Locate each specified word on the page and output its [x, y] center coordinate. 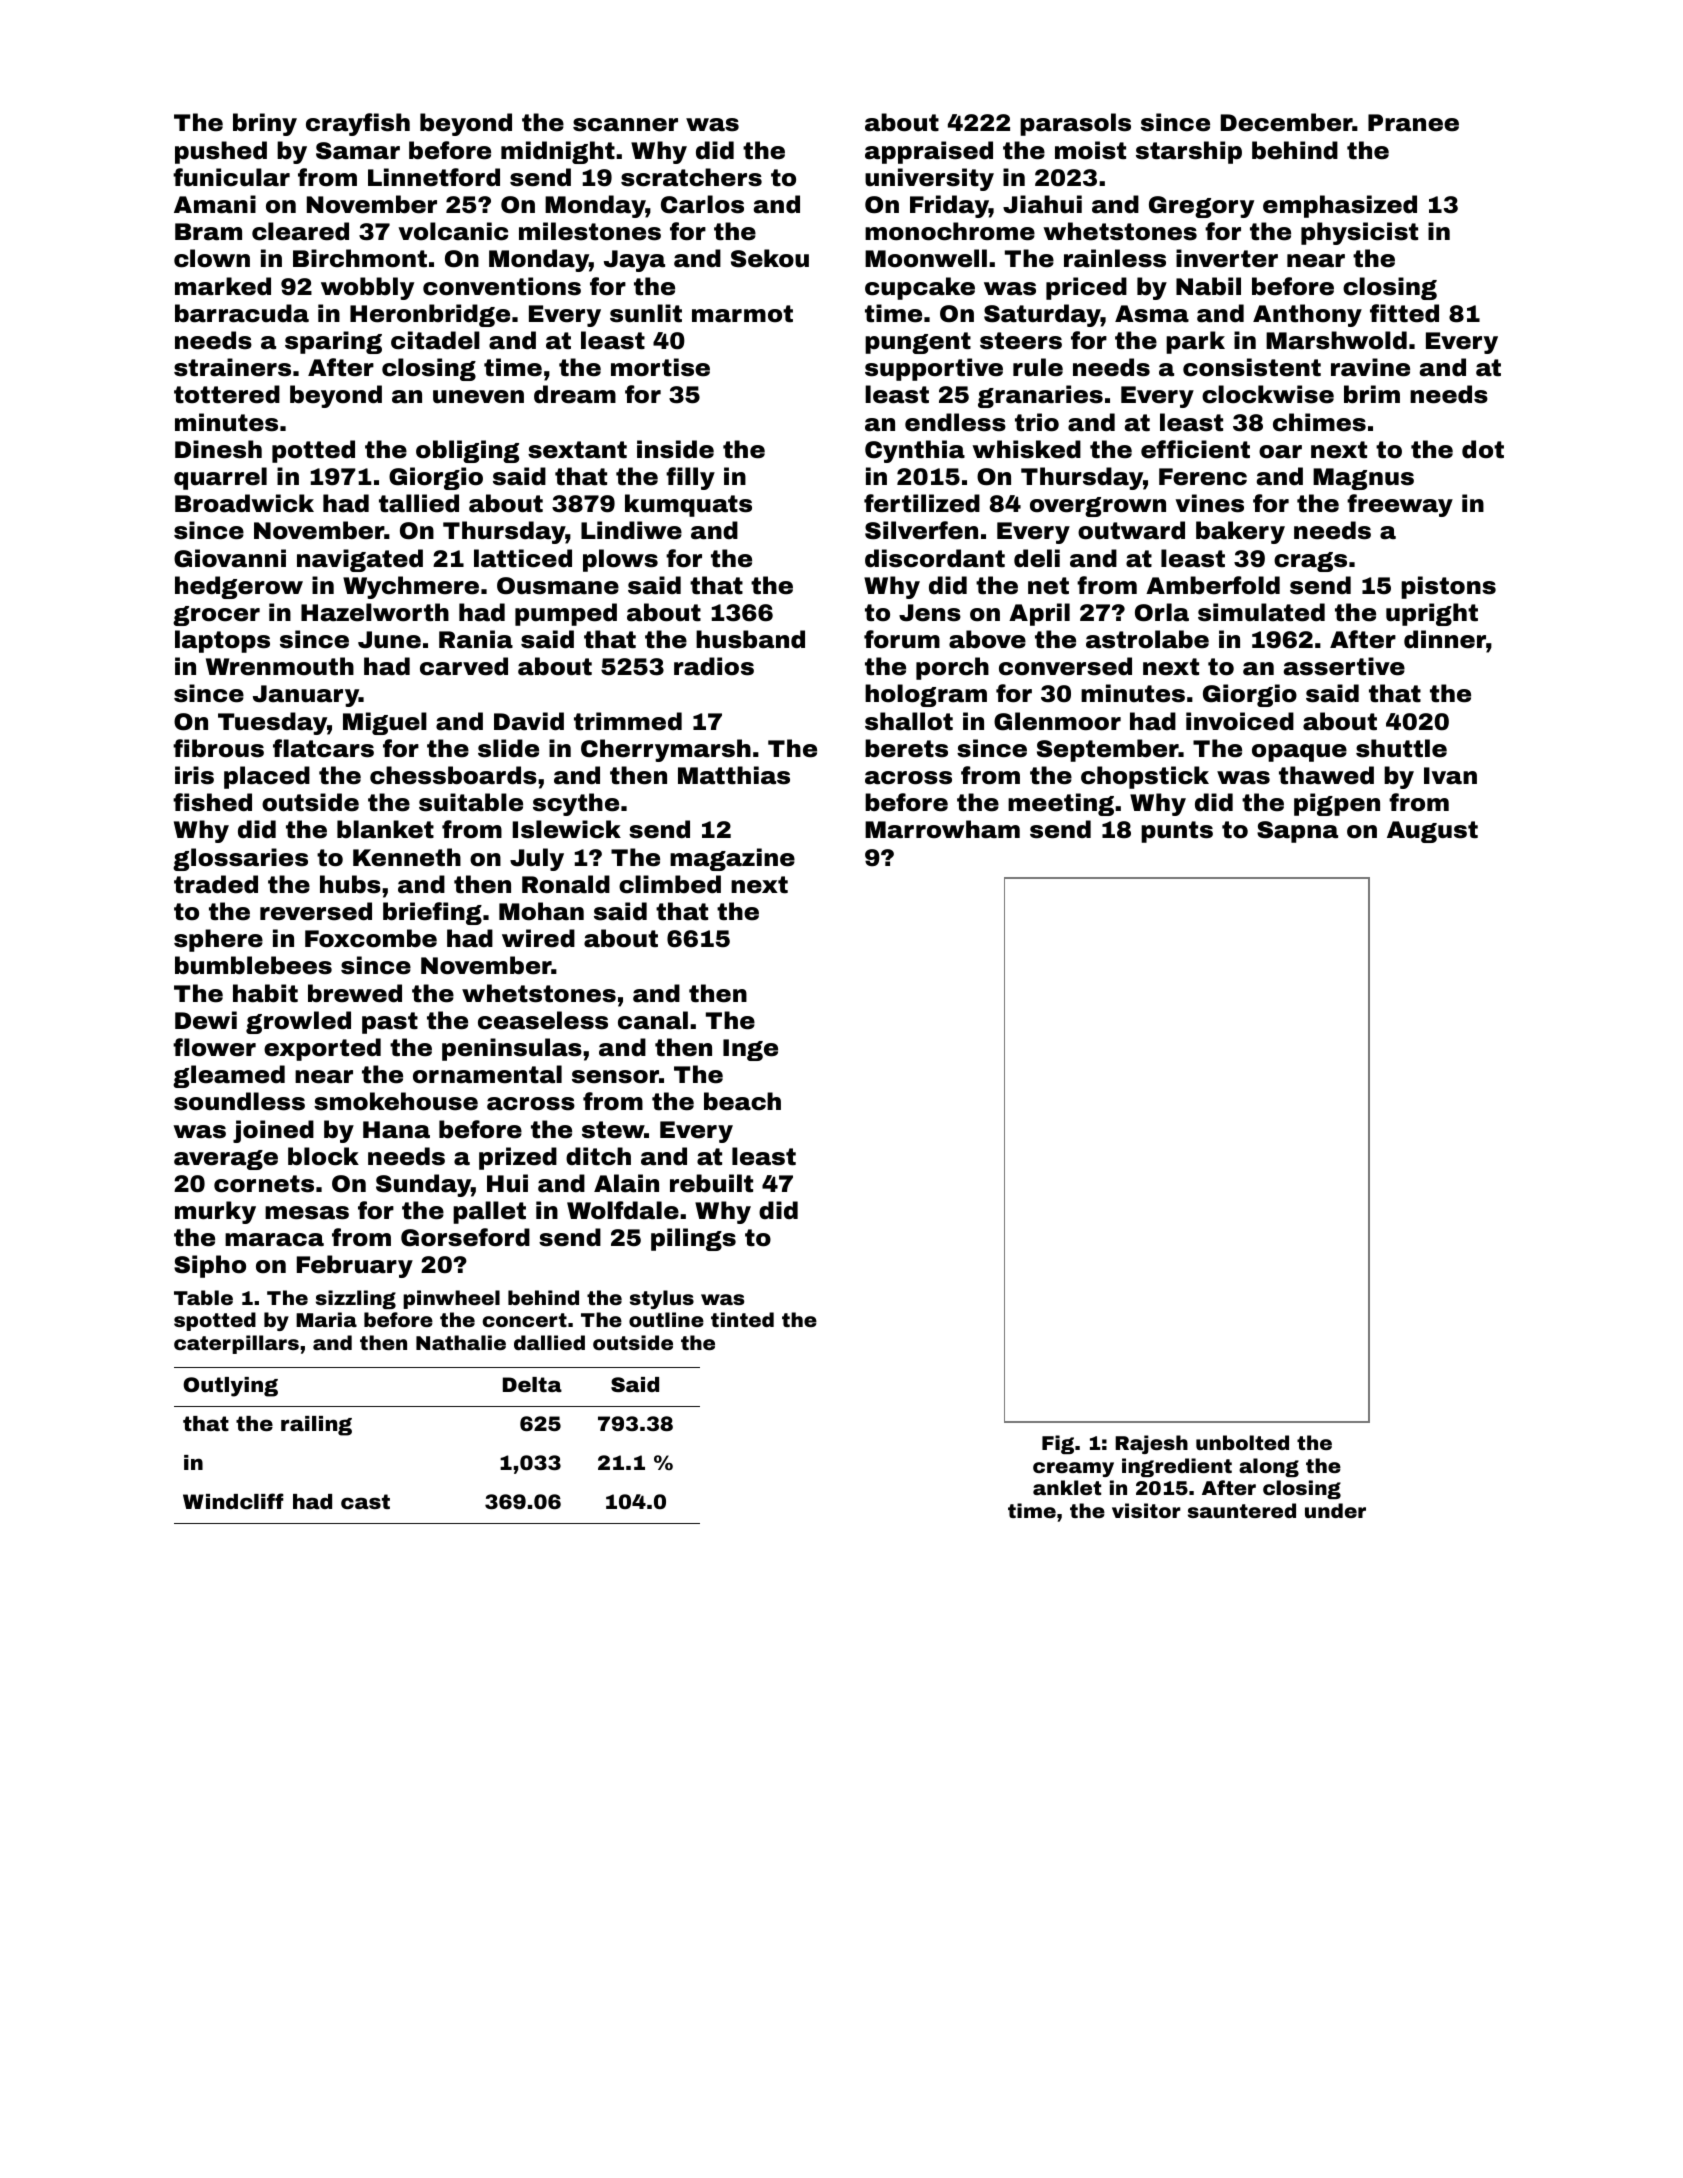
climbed [670, 884]
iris [194, 775]
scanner [625, 125]
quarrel [220, 478]
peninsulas [512, 1049]
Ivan [1450, 776]
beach [742, 1101]
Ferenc [1203, 477]
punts [1177, 832]
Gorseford [465, 1237]
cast [365, 1501]
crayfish [358, 124]
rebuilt [711, 1183]
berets [906, 748]
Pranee [1413, 123]
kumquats [688, 505]
